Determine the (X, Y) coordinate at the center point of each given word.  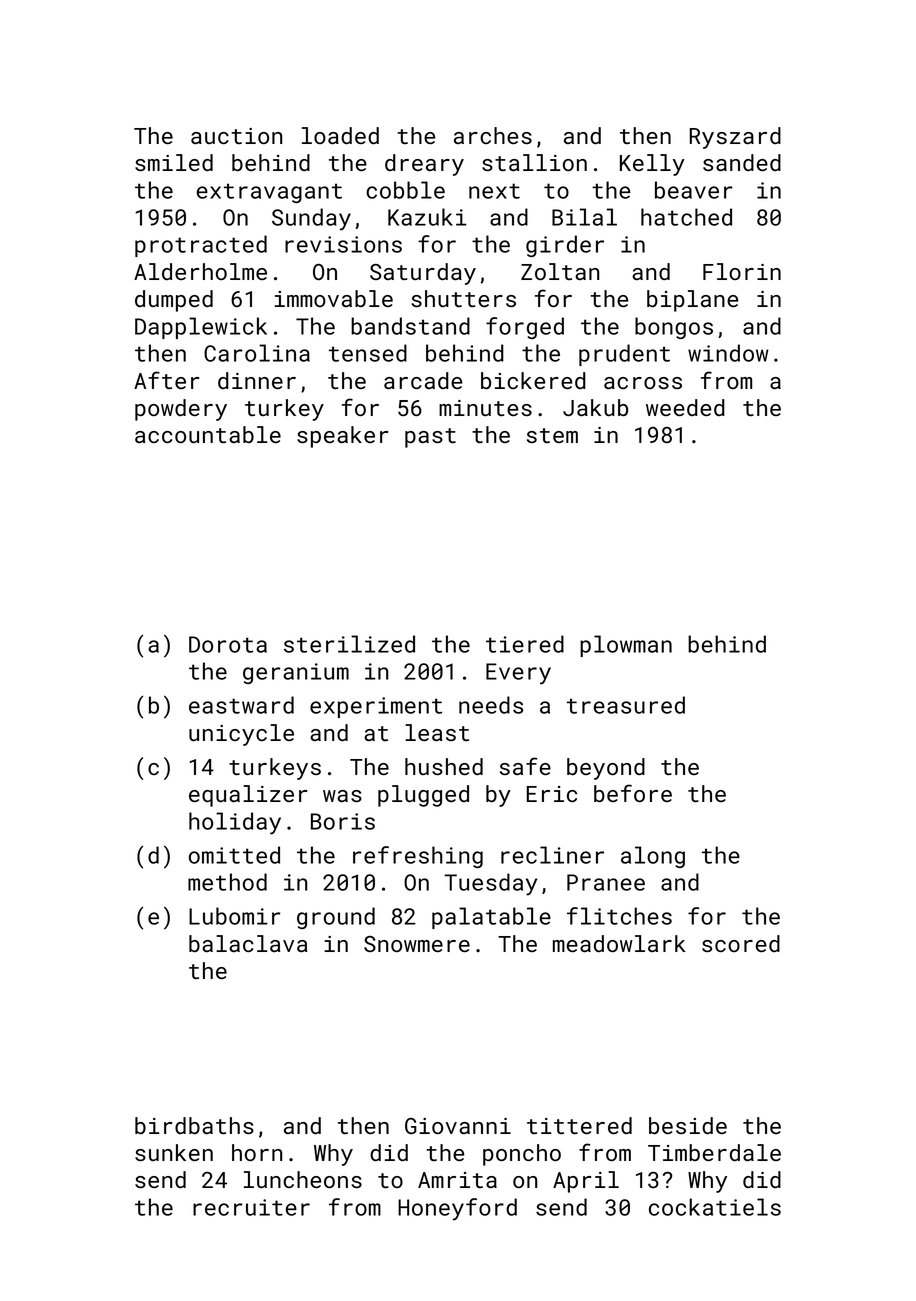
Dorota (228, 644)
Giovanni (458, 1126)
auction (236, 136)
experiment (376, 707)
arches (493, 135)
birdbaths (194, 1125)
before (633, 793)
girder (565, 246)
